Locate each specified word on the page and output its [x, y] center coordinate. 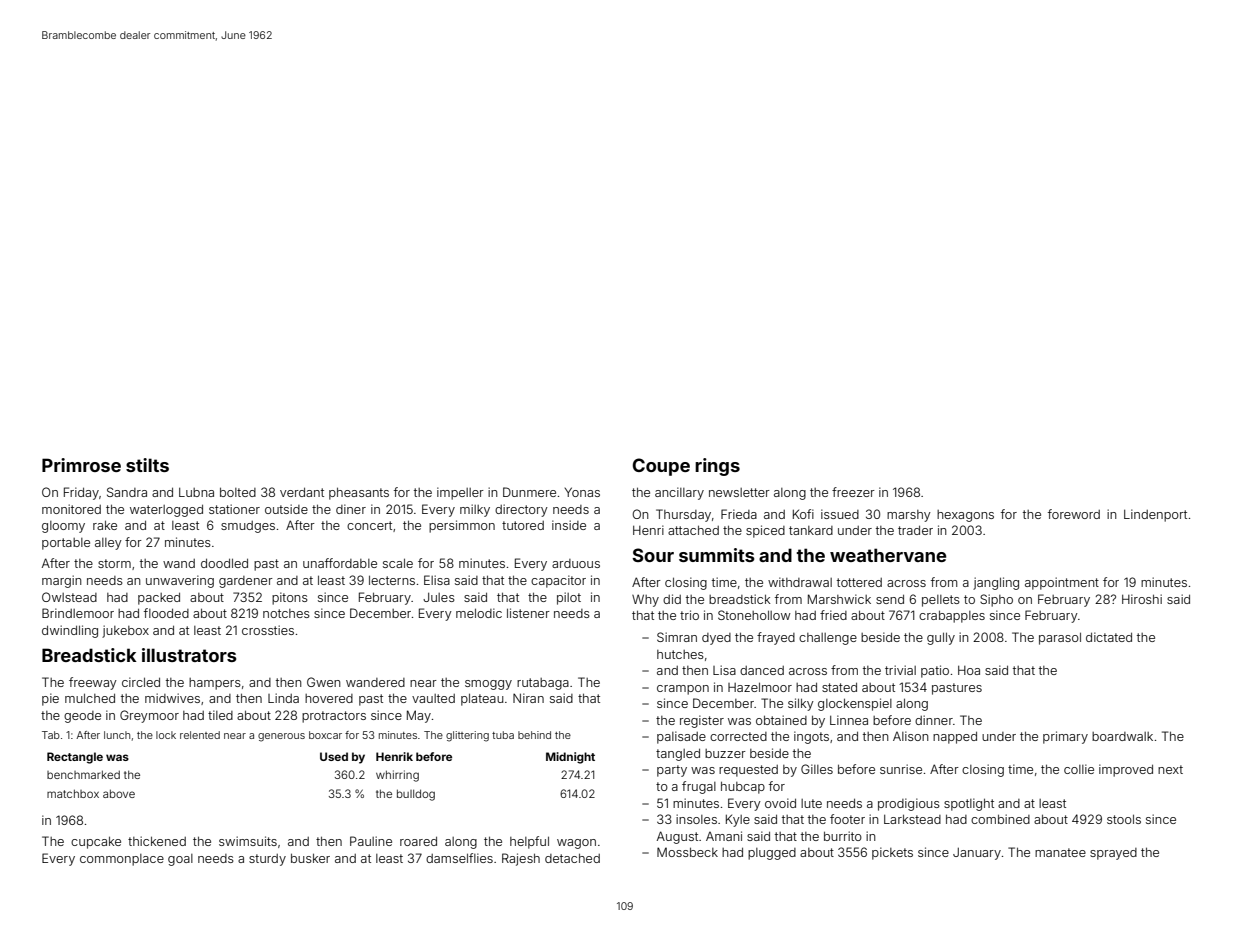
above [119, 793]
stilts [147, 465]
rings [717, 467]
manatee [1060, 852]
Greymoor [149, 716]
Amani [724, 836]
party [672, 771]
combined [1000, 819]
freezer [853, 492]
